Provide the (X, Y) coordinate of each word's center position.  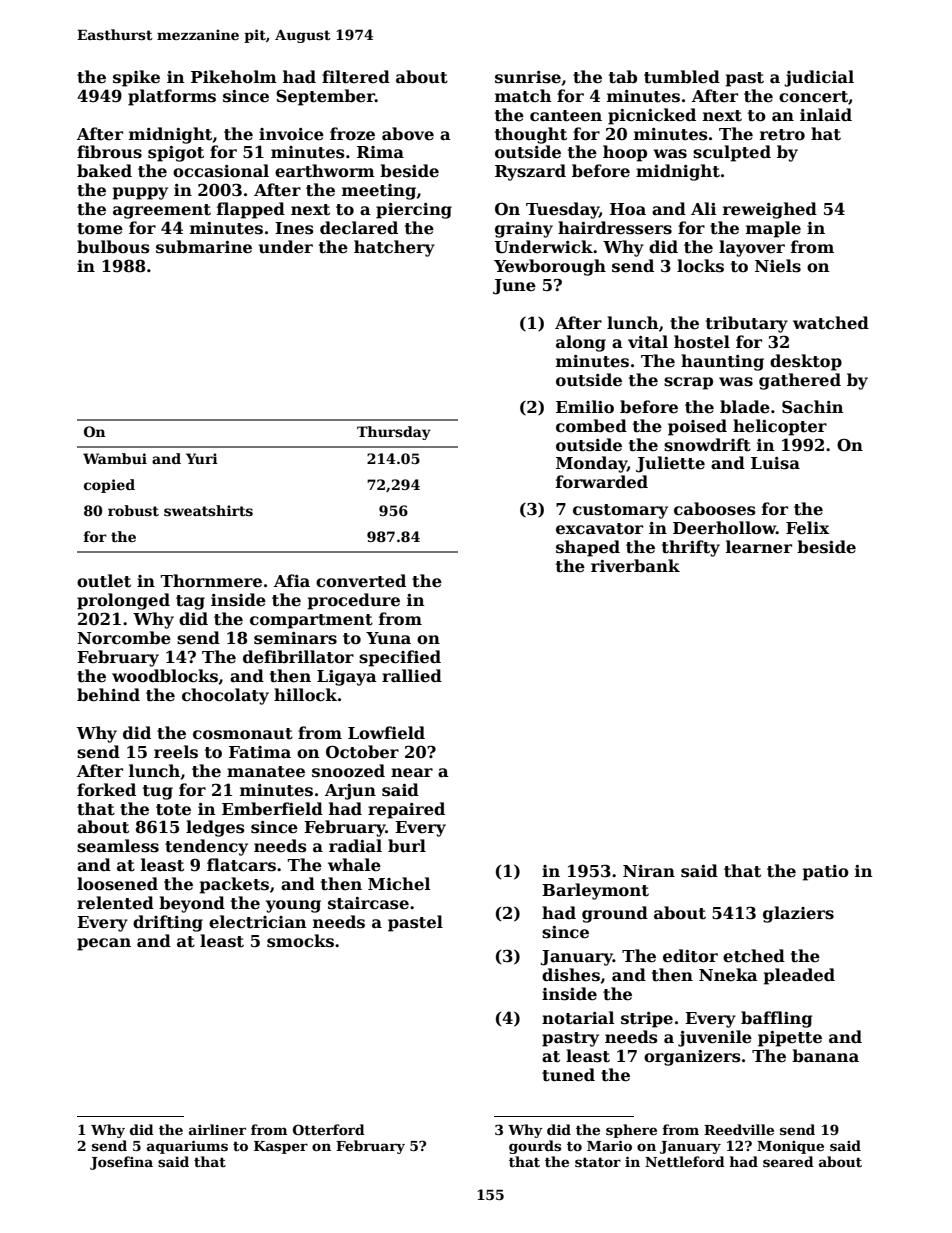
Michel (399, 884)
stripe (647, 1020)
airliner (217, 1129)
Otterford (329, 1129)
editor (690, 956)
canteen (566, 116)
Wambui (115, 458)
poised (697, 427)
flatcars (241, 865)
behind (108, 695)
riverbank (635, 566)
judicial (819, 78)
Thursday (394, 433)
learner (759, 547)
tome (100, 229)
